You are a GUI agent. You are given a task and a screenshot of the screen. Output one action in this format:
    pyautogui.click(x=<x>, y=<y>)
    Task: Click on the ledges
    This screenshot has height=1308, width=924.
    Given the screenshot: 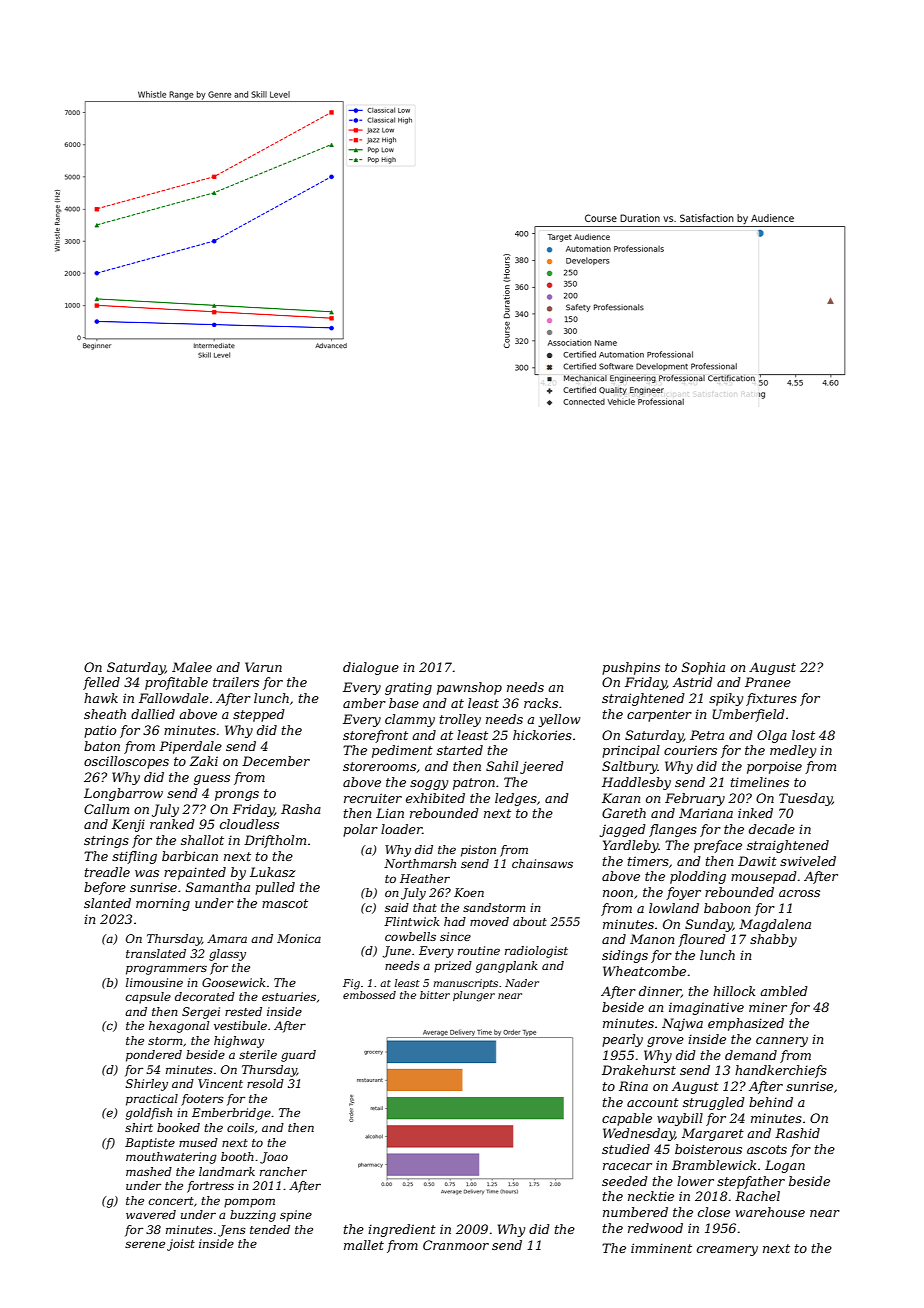 What is the action you would take?
    pyautogui.click(x=516, y=799)
